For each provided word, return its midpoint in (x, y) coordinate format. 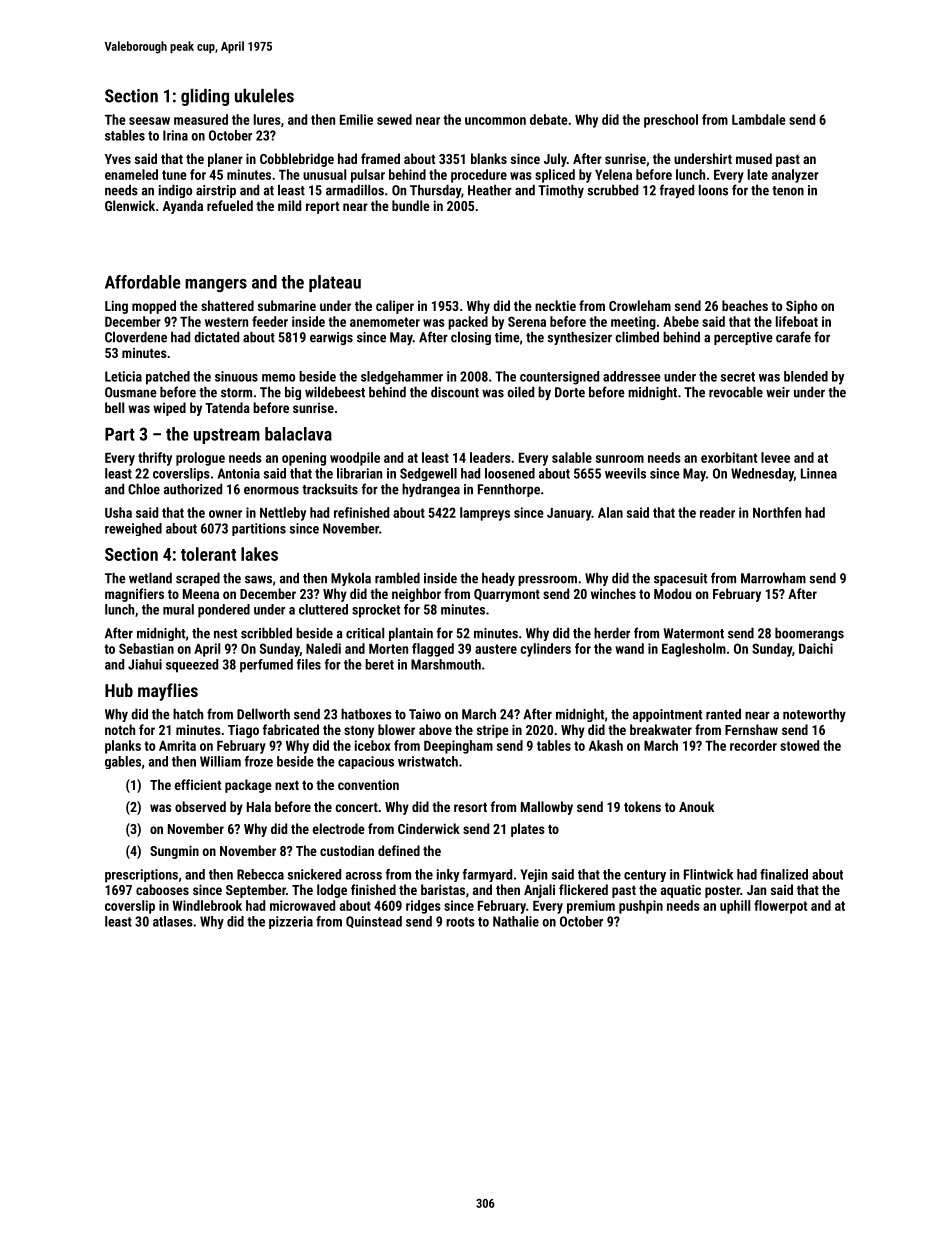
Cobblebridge (297, 160)
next (287, 785)
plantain (411, 634)
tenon (788, 191)
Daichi (816, 648)
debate (549, 119)
